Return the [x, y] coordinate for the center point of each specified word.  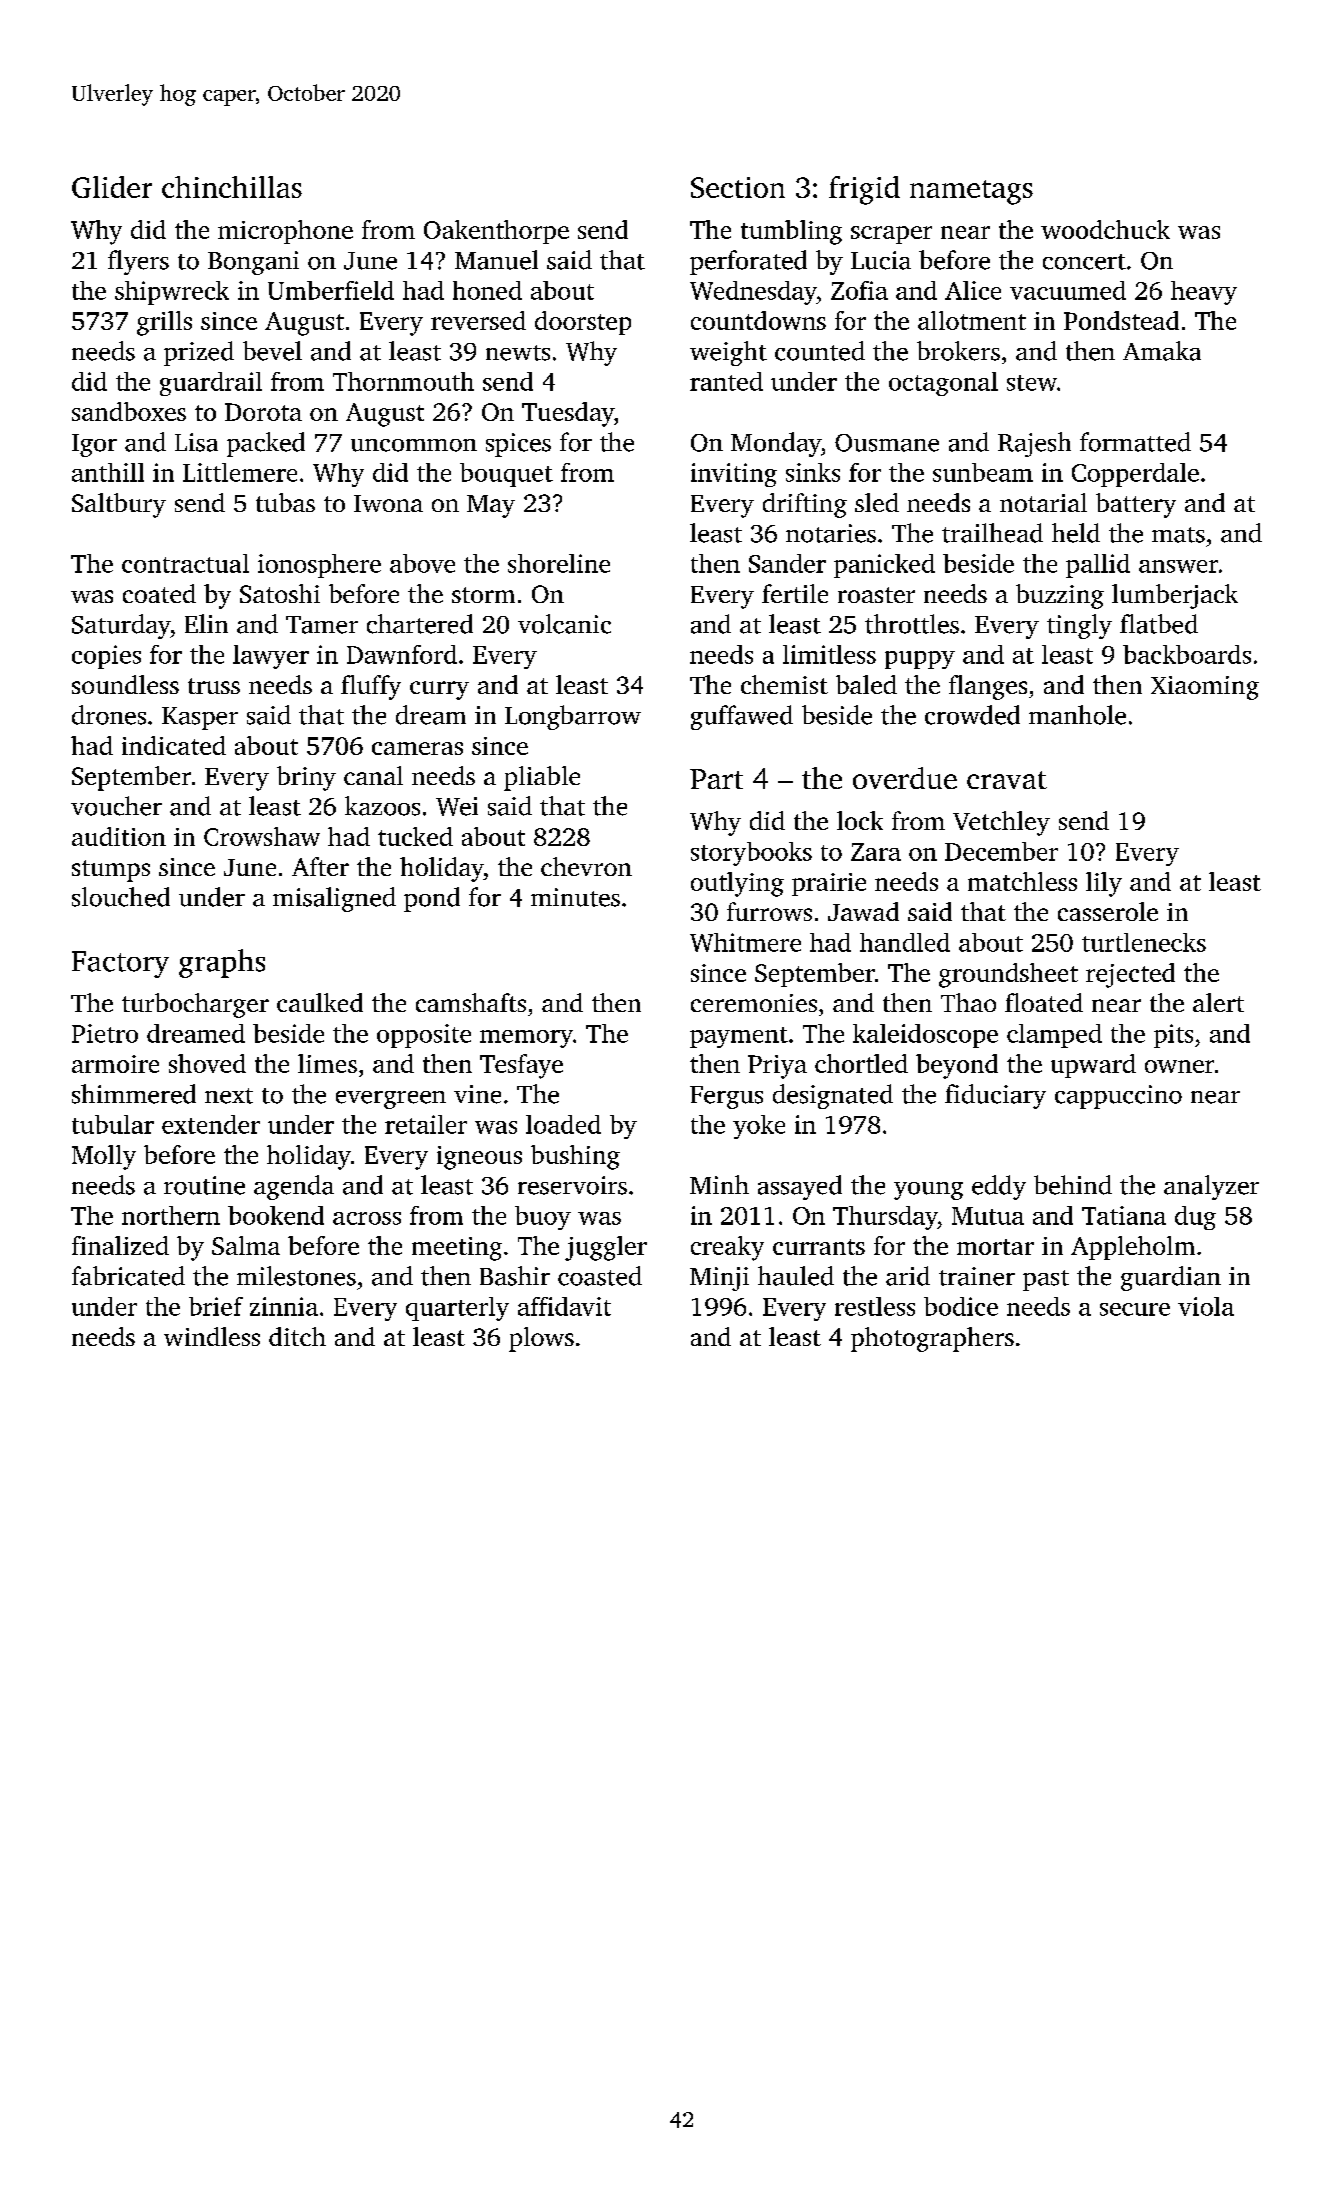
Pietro [105, 1033]
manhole [1077, 715]
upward [1093, 1066]
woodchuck [1105, 229]
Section [738, 187]
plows [541, 1339]
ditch [297, 1336]
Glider [112, 187]
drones [109, 715]
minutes [575, 897]
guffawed [742, 717]
